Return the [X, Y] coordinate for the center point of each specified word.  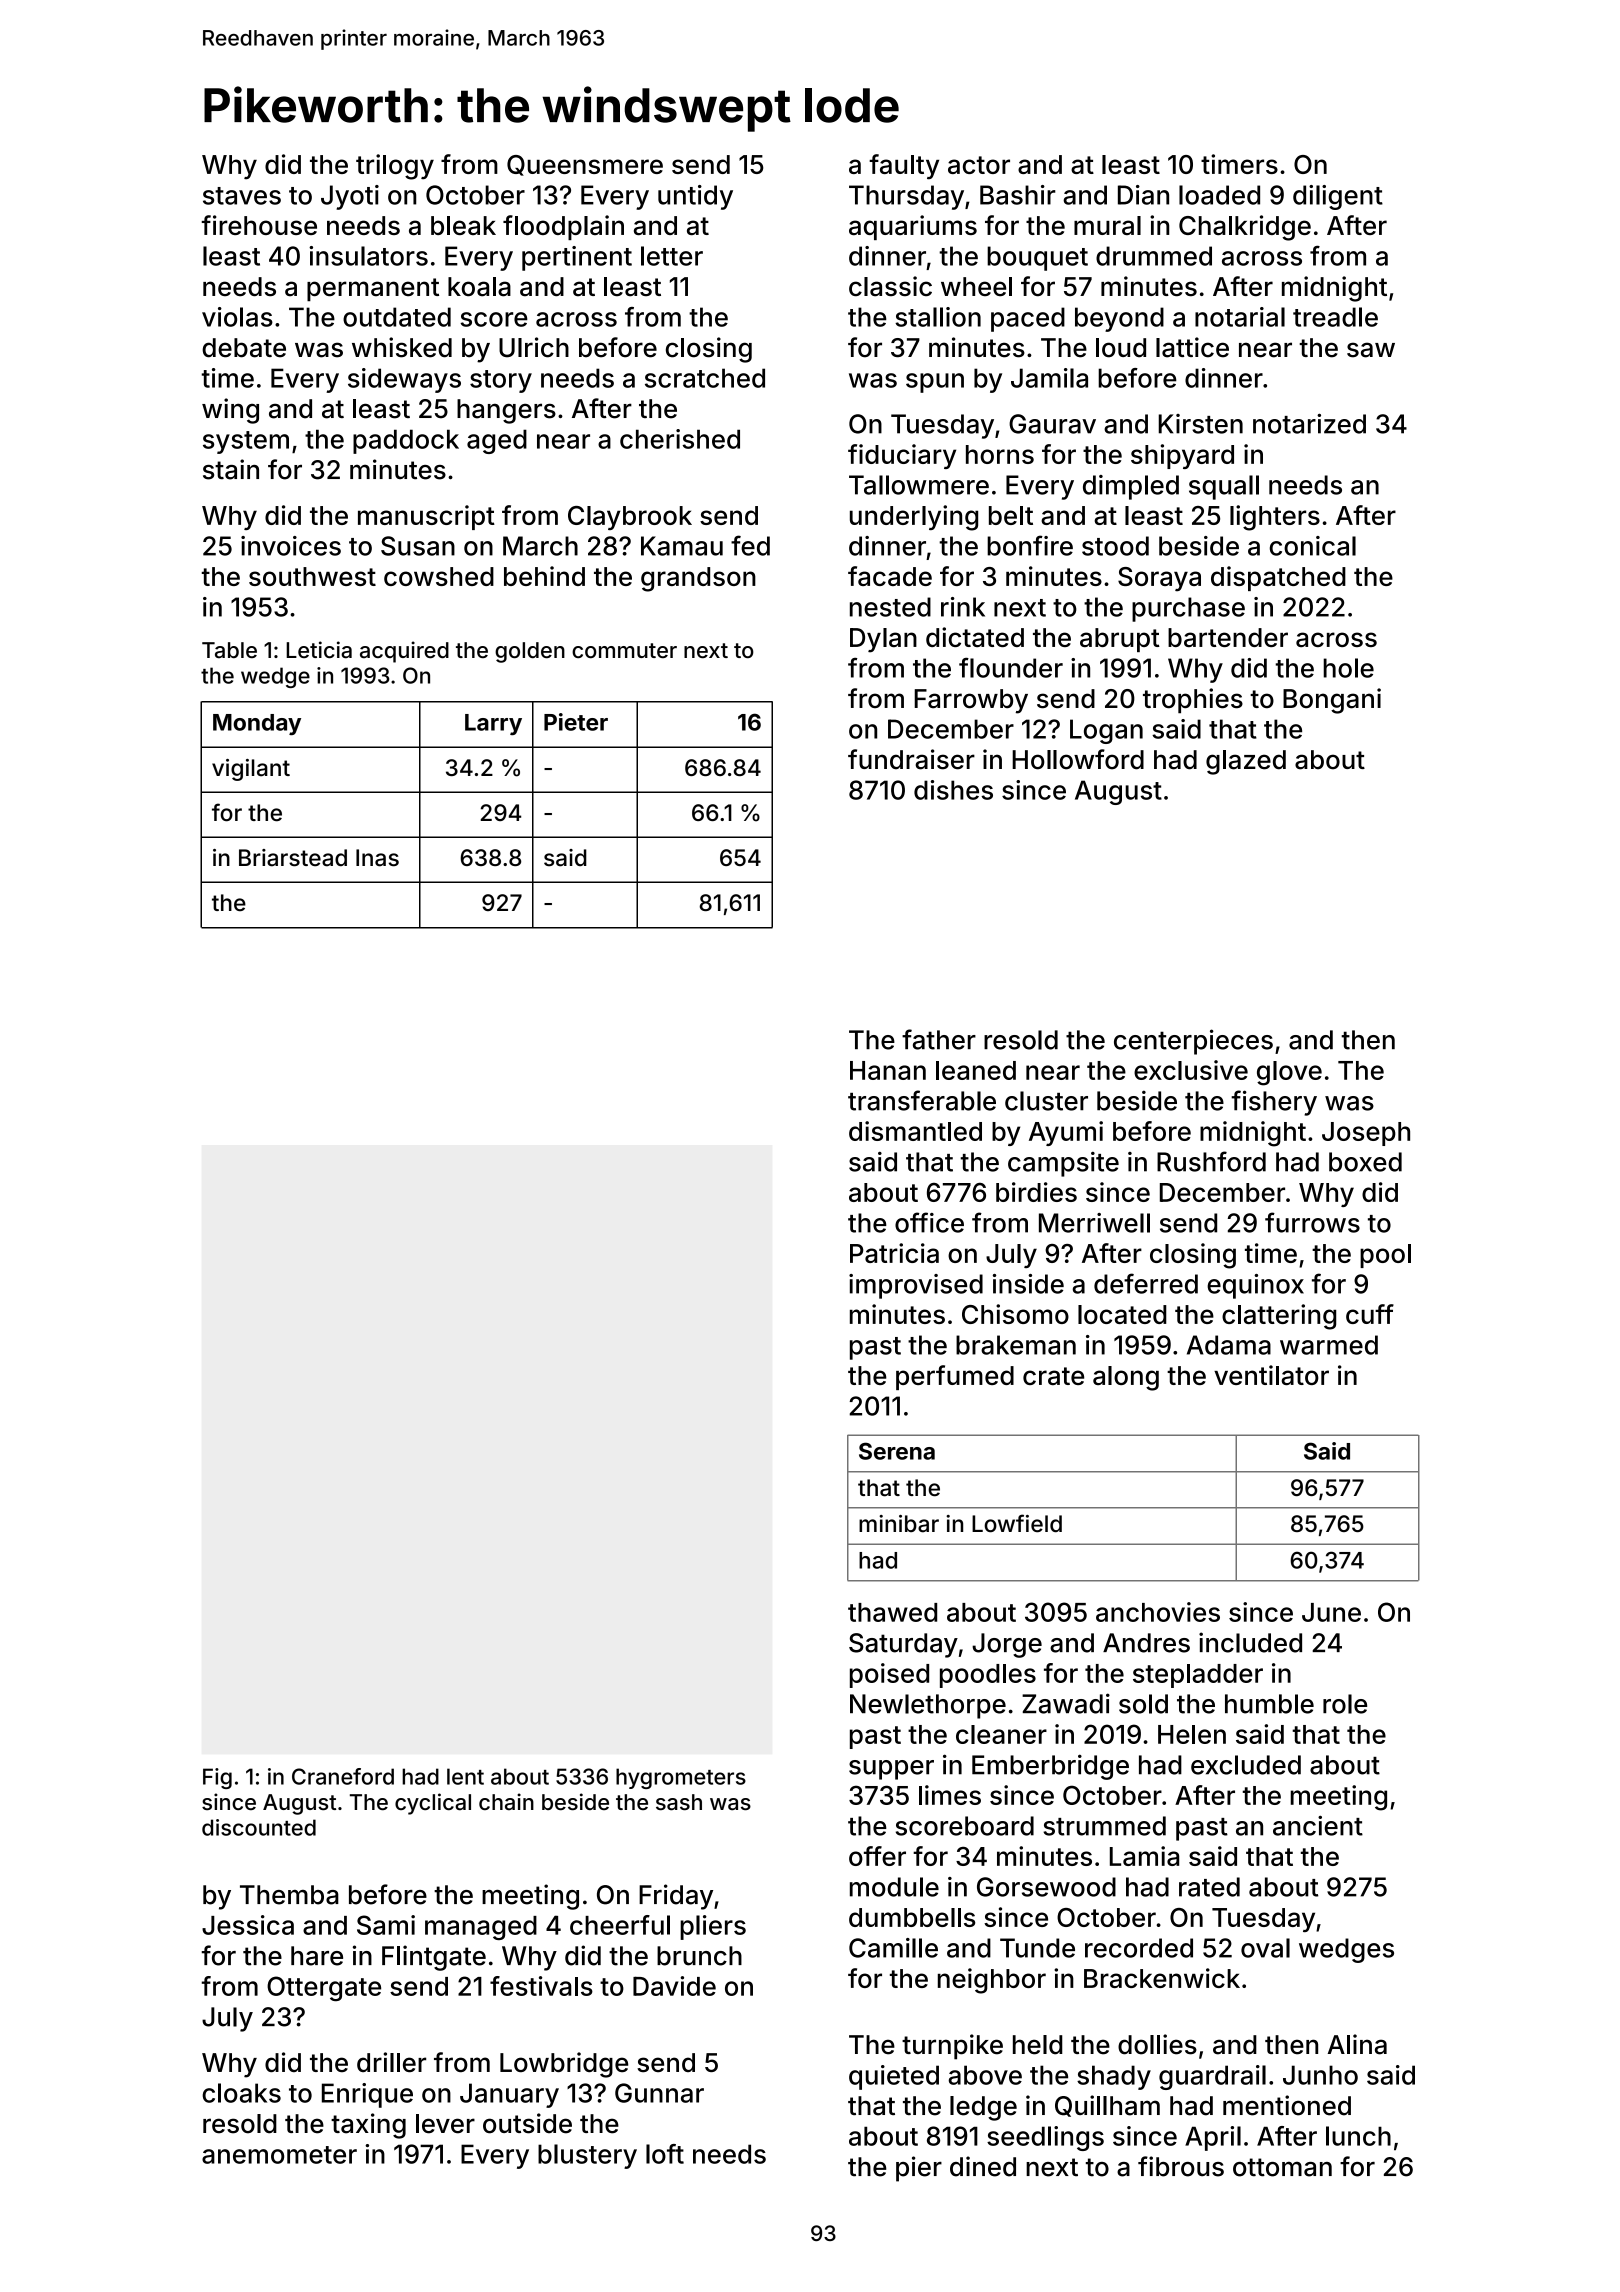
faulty [904, 167]
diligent [1338, 197]
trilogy [395, 167]
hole [1348, 668]
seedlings [1045, 2138]
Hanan [888, 1070]
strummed [1104, 1826]
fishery [1274, 1103]
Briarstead [293, 858]
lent [465, 1776]
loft [665, 2154]
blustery [587, 2156]
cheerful [620, 1925]
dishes [953, 790]
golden [530, 652]
